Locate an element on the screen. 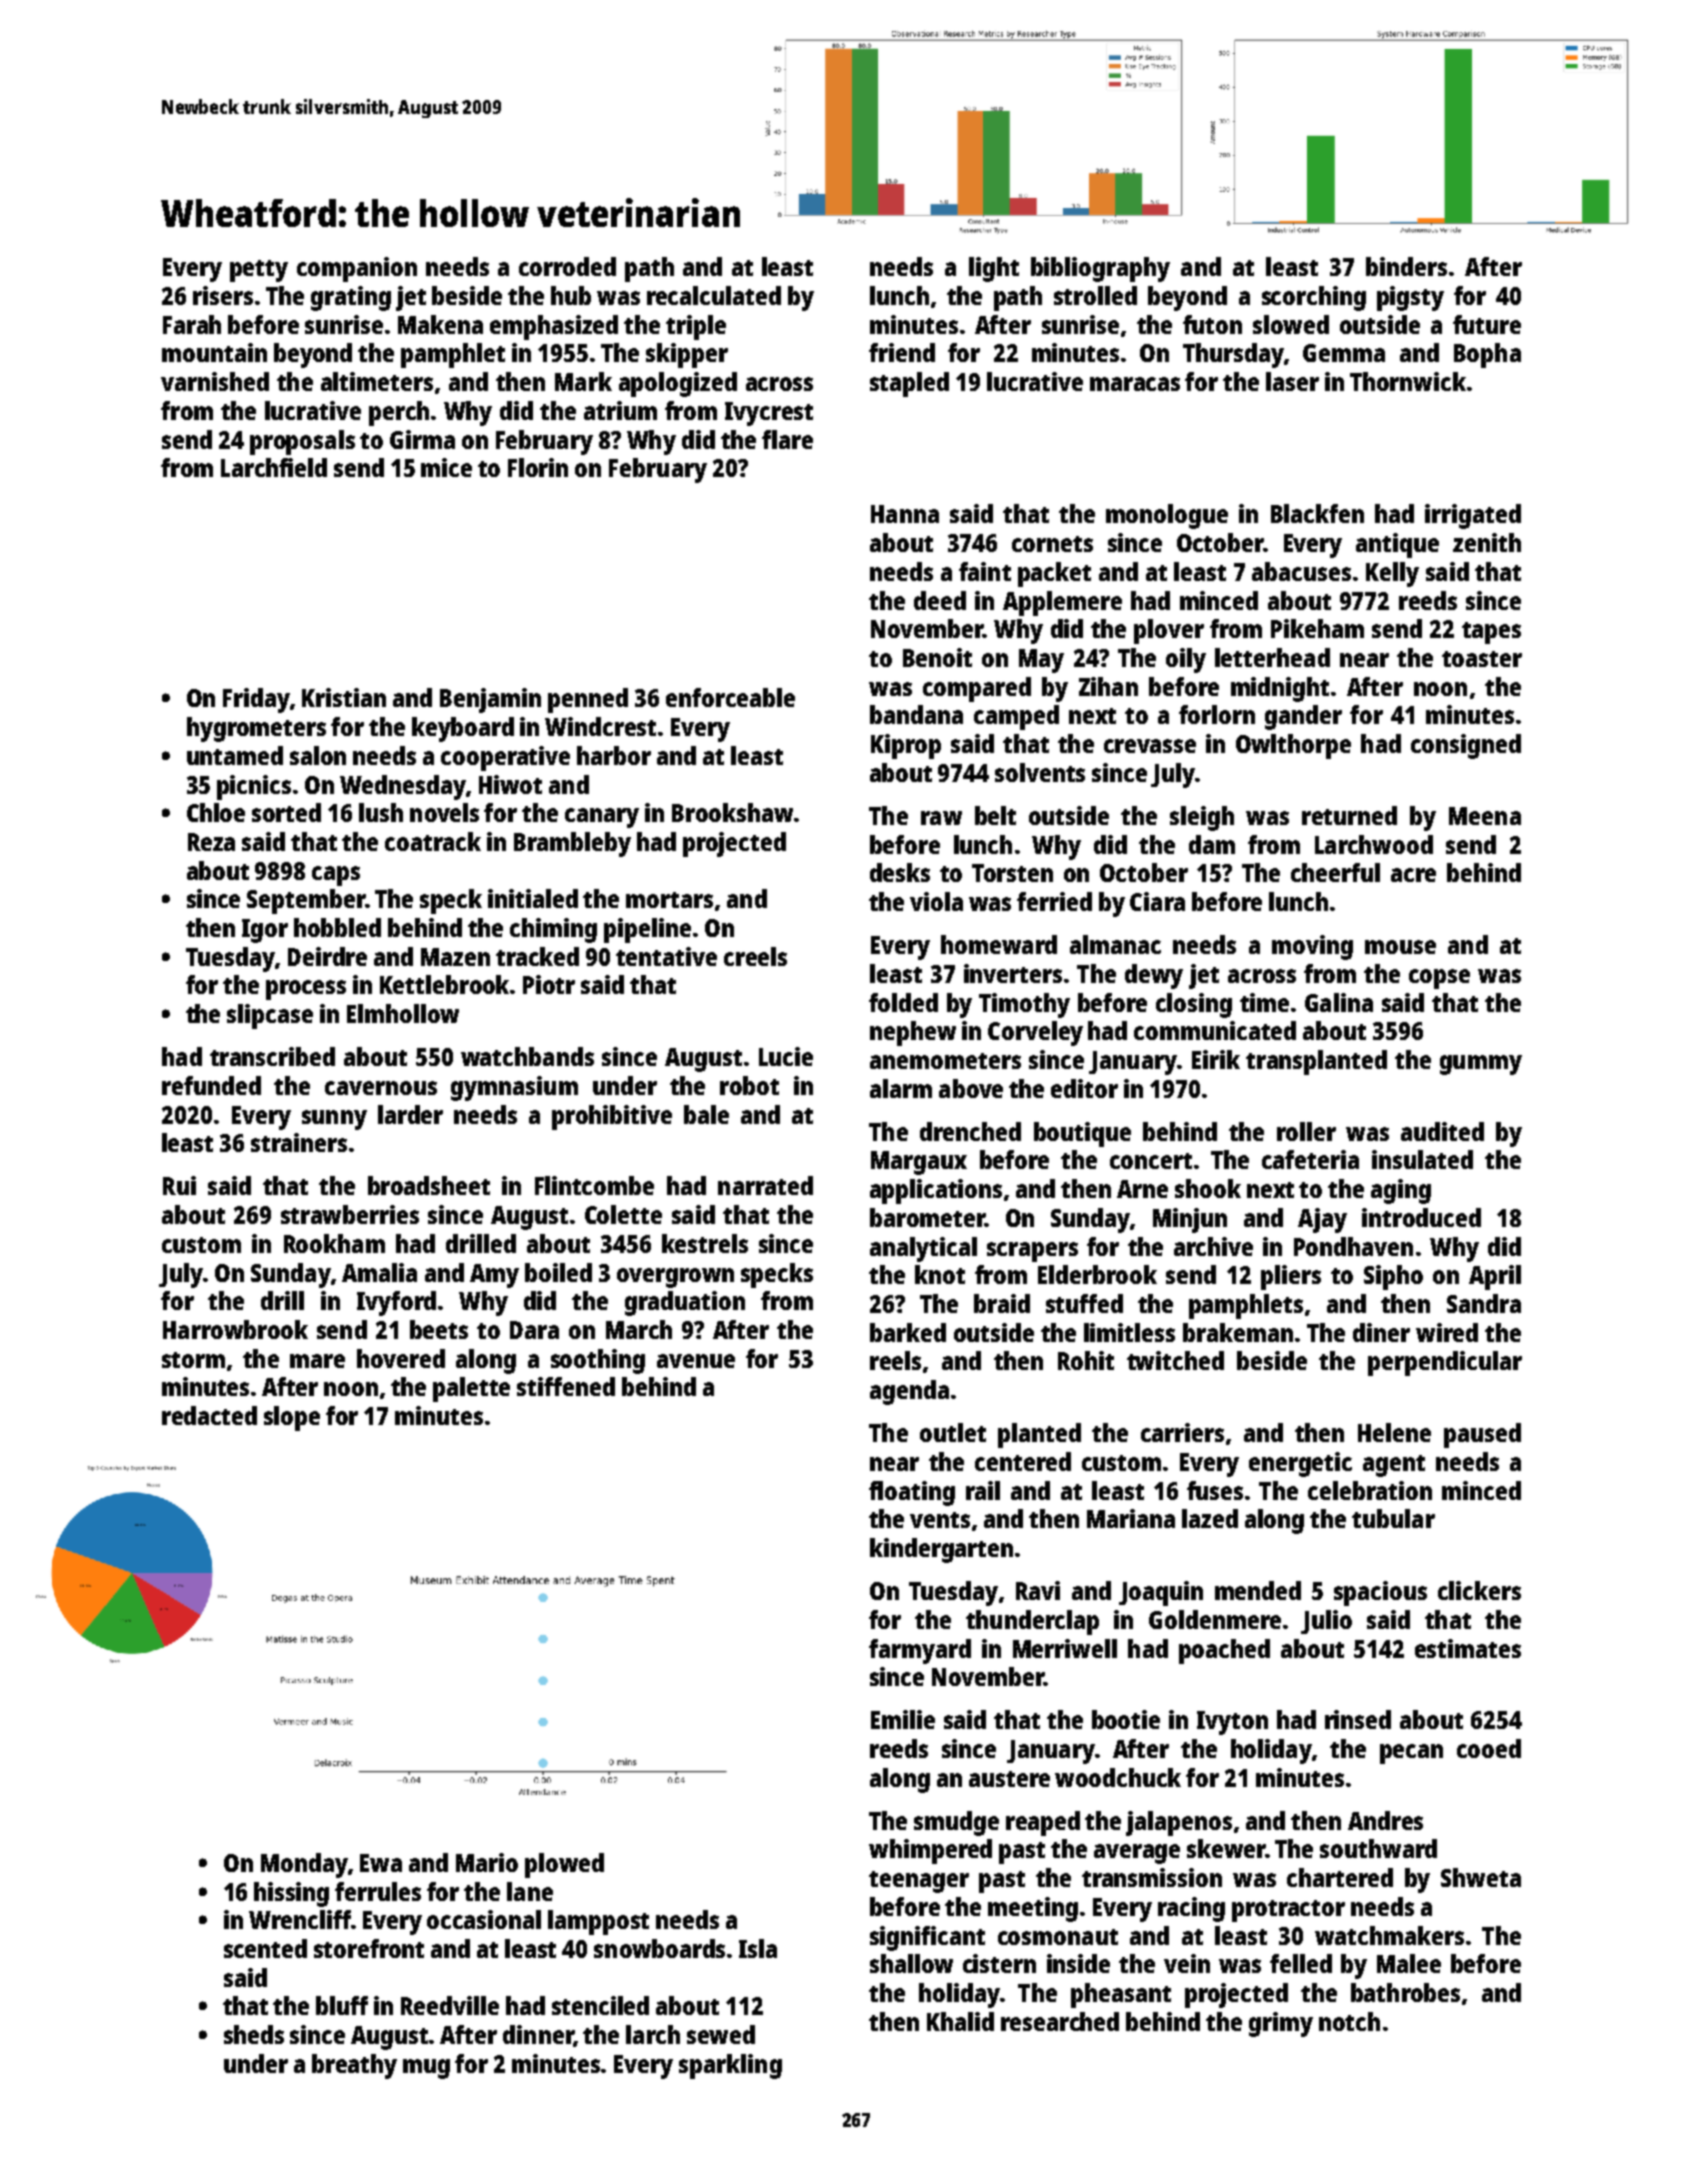  gymnasium is located at coordinates (514, 1088).
